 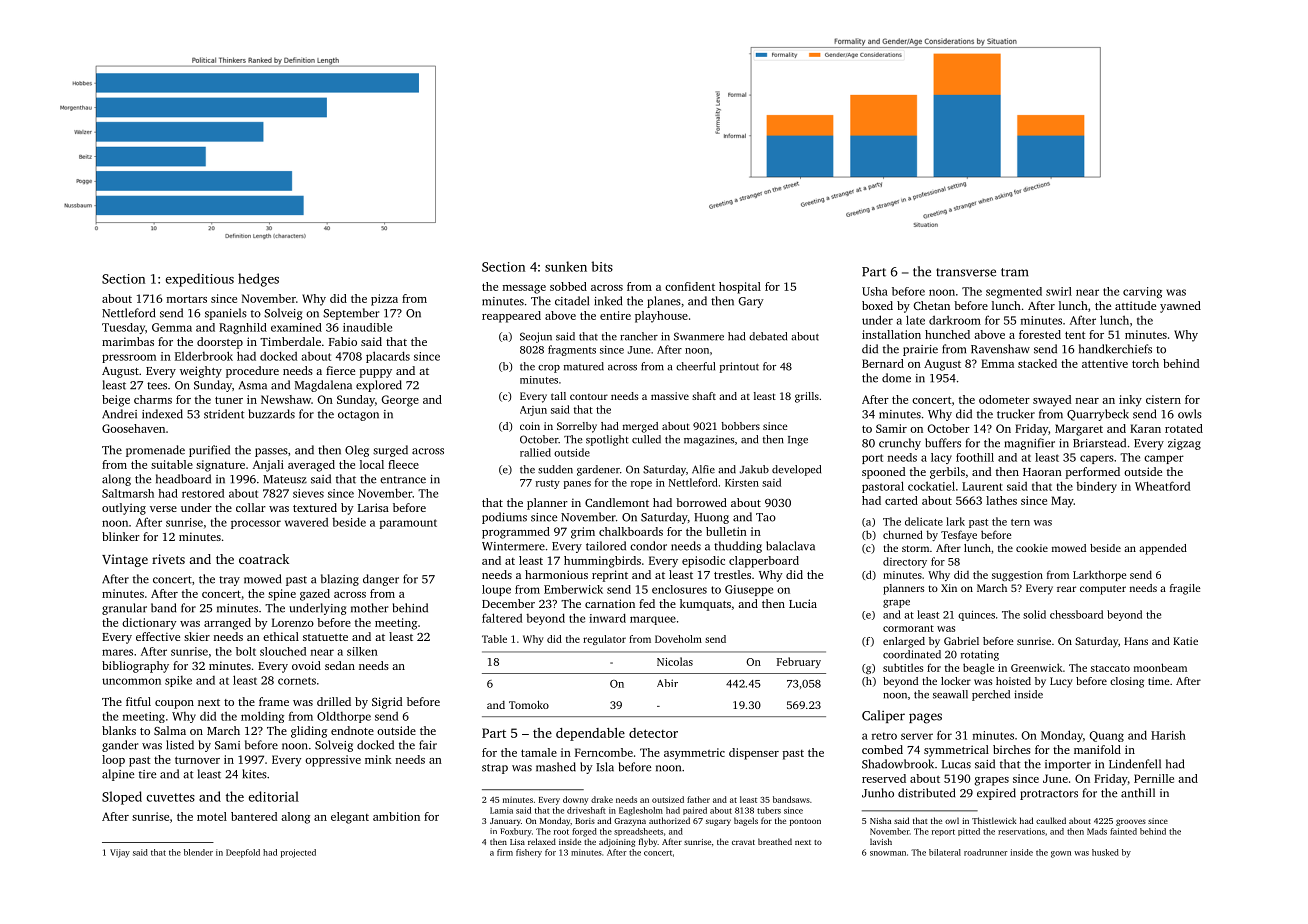 I want to click on fishery, so click(x=529, y=853).
